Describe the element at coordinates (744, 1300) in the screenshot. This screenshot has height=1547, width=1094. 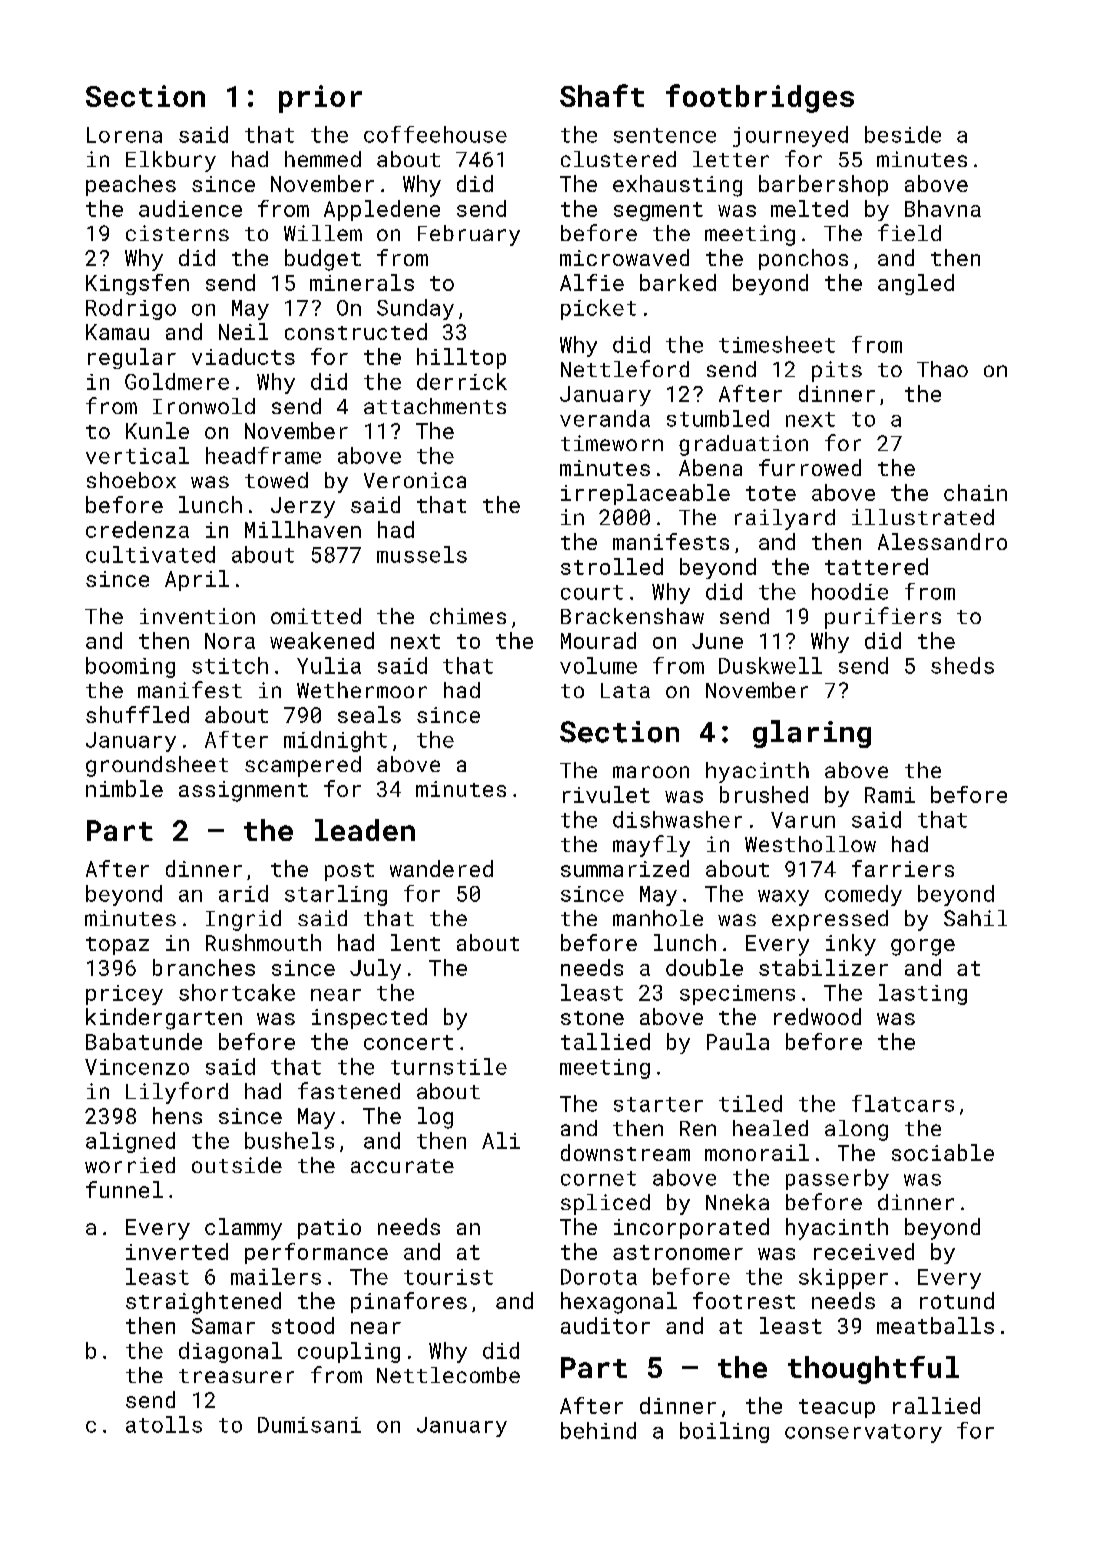
I see `footrest` at that location.
